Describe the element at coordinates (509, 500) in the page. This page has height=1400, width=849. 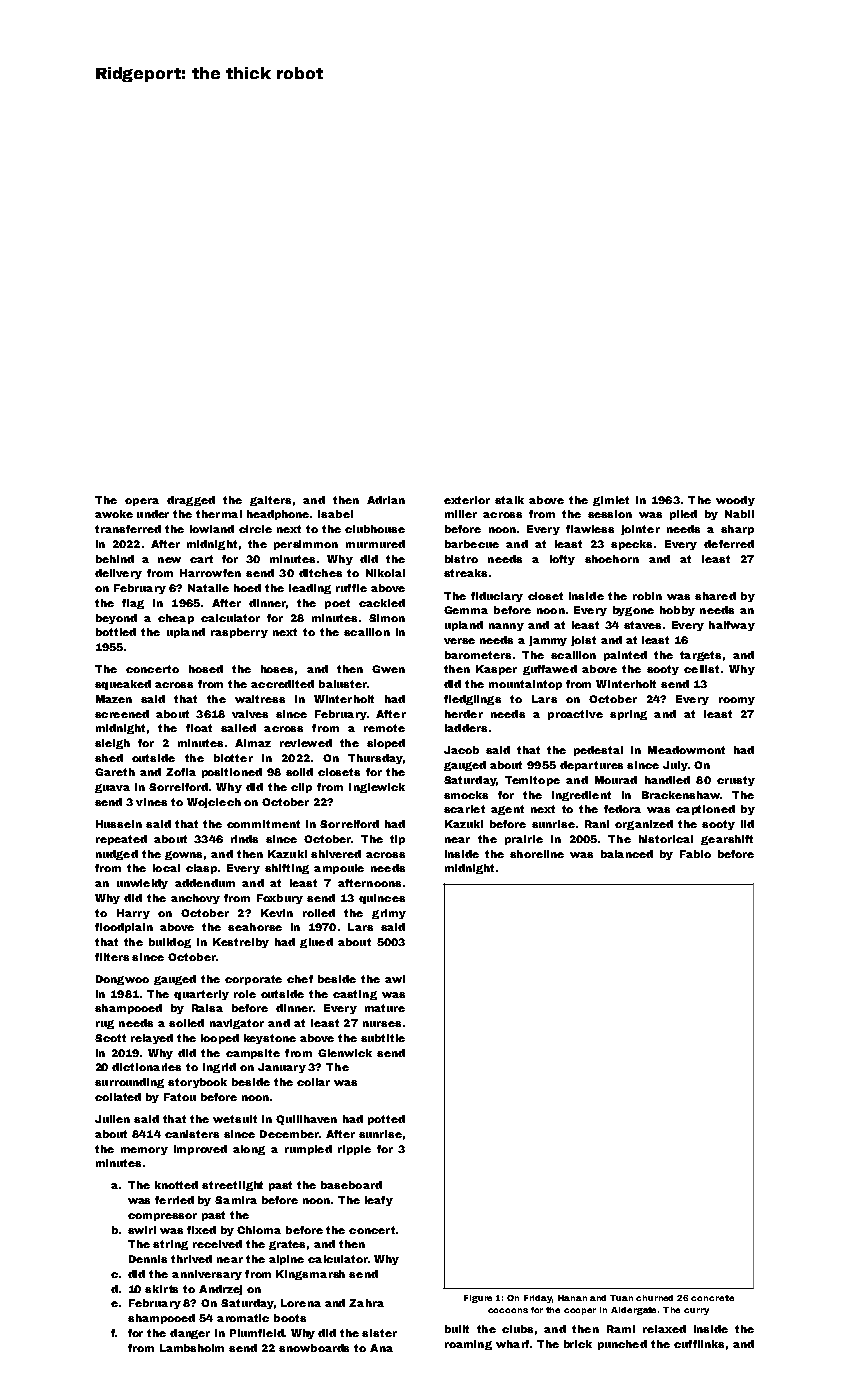
I see `stalk` at that location.
